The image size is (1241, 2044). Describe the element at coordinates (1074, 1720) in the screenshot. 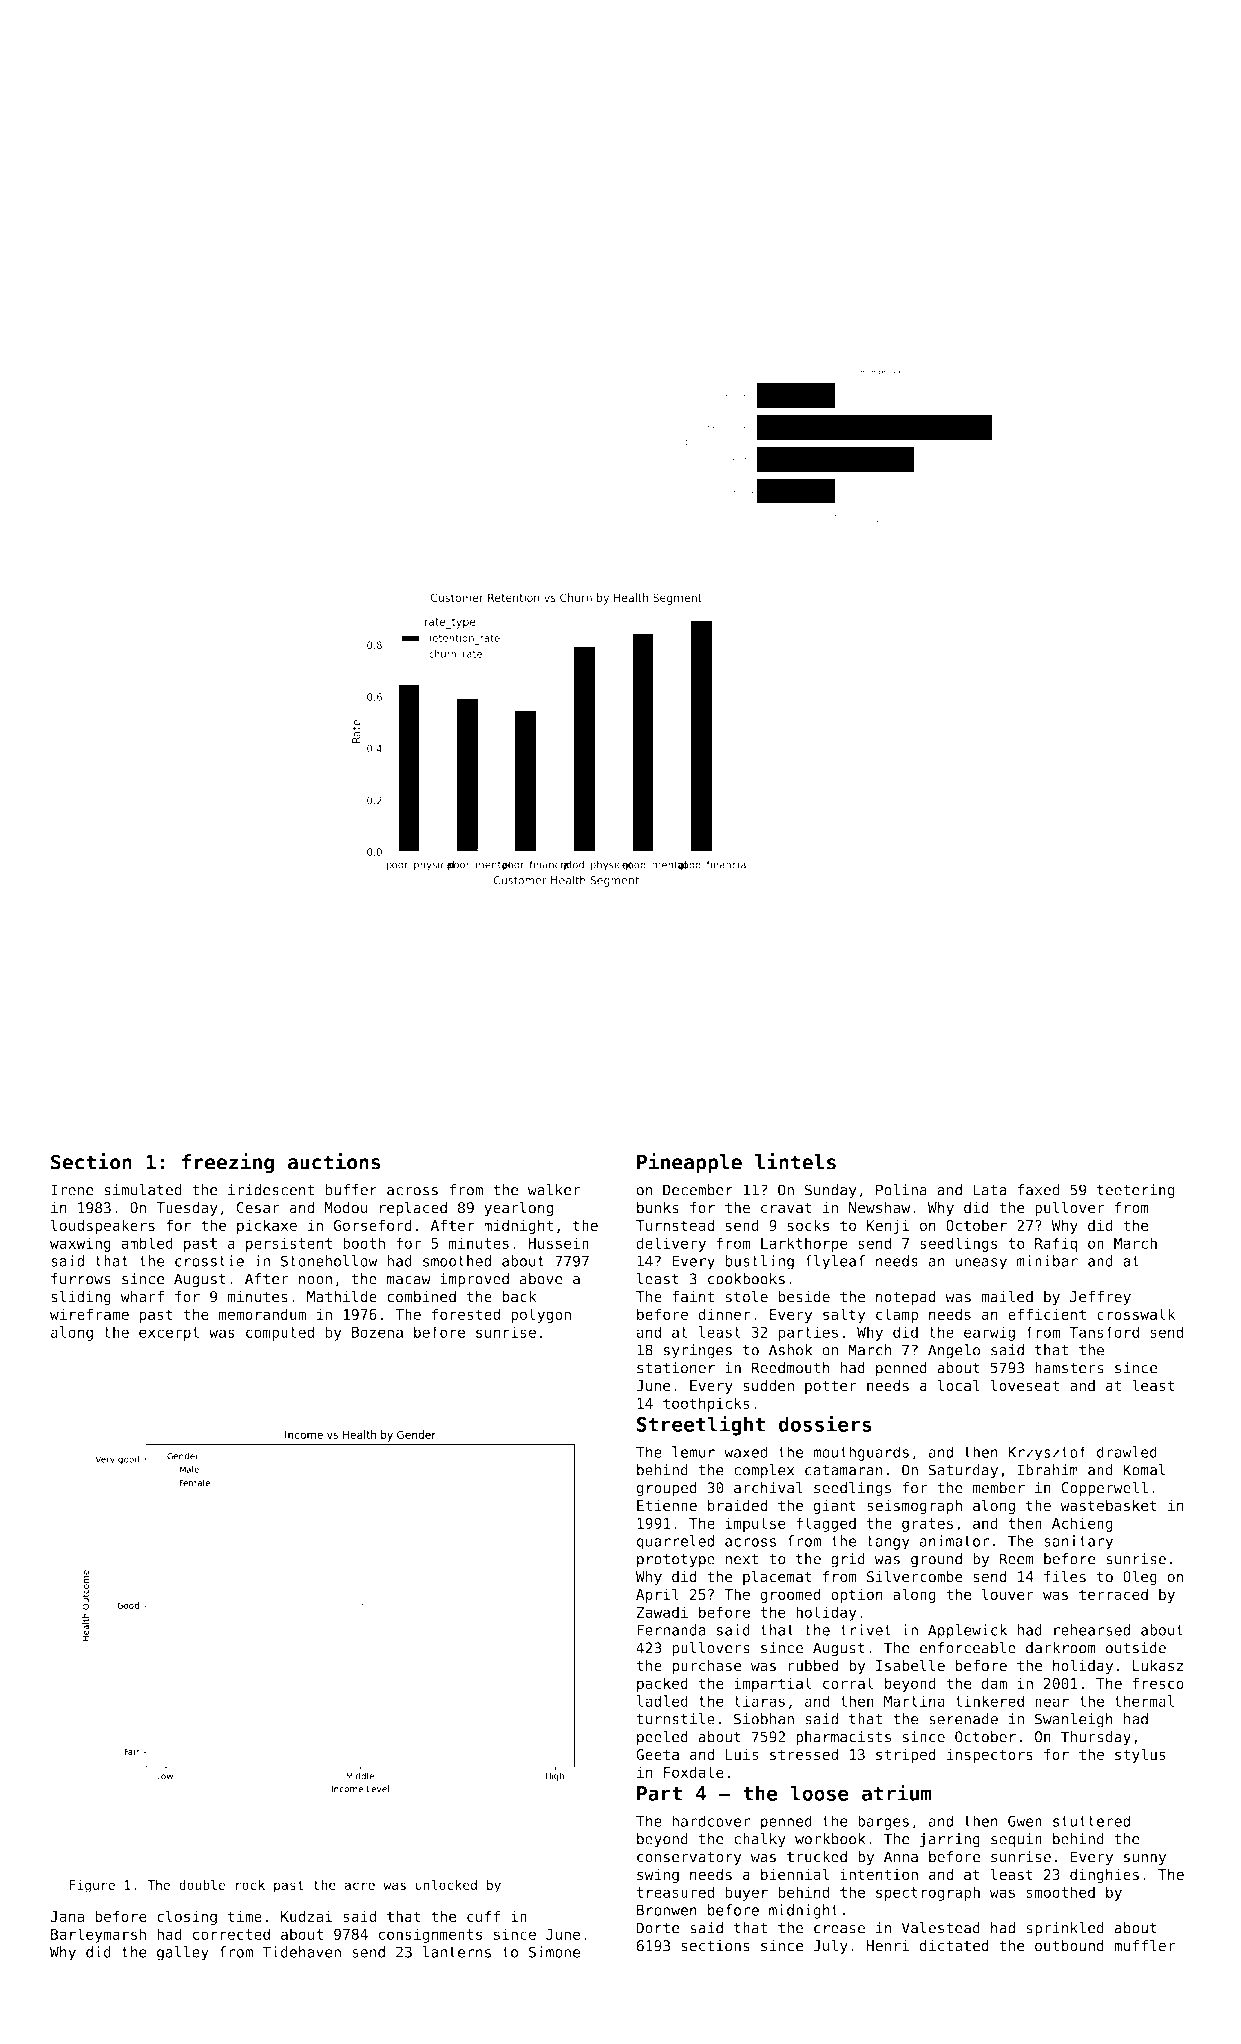

I see `Swanleigh` at that location.
